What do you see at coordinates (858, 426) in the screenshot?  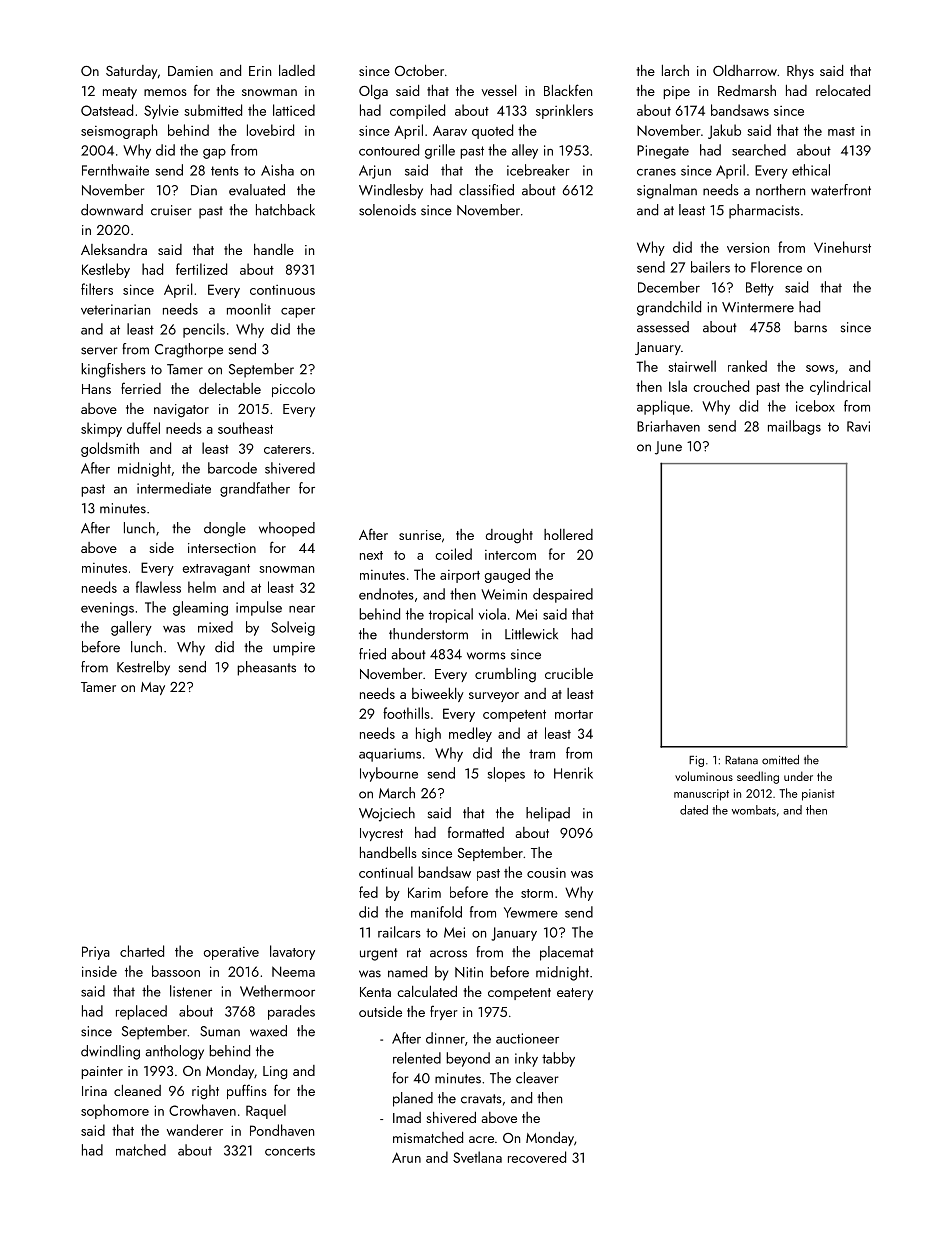 I see `Ravi` at bounding box center [858, 426].
